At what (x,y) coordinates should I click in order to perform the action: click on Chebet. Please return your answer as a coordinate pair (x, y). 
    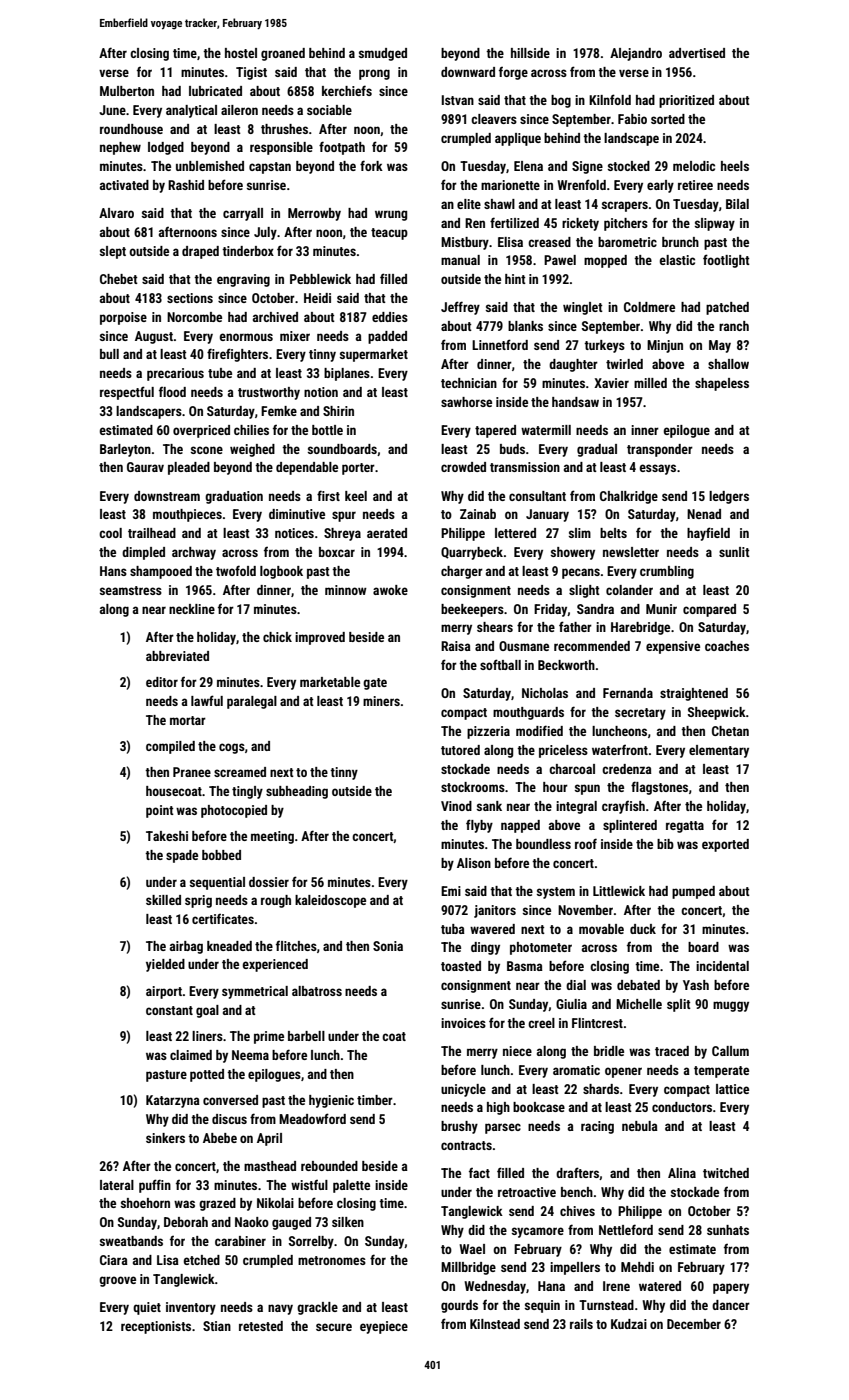
    Looking at the image, I should click on (119, 279).
